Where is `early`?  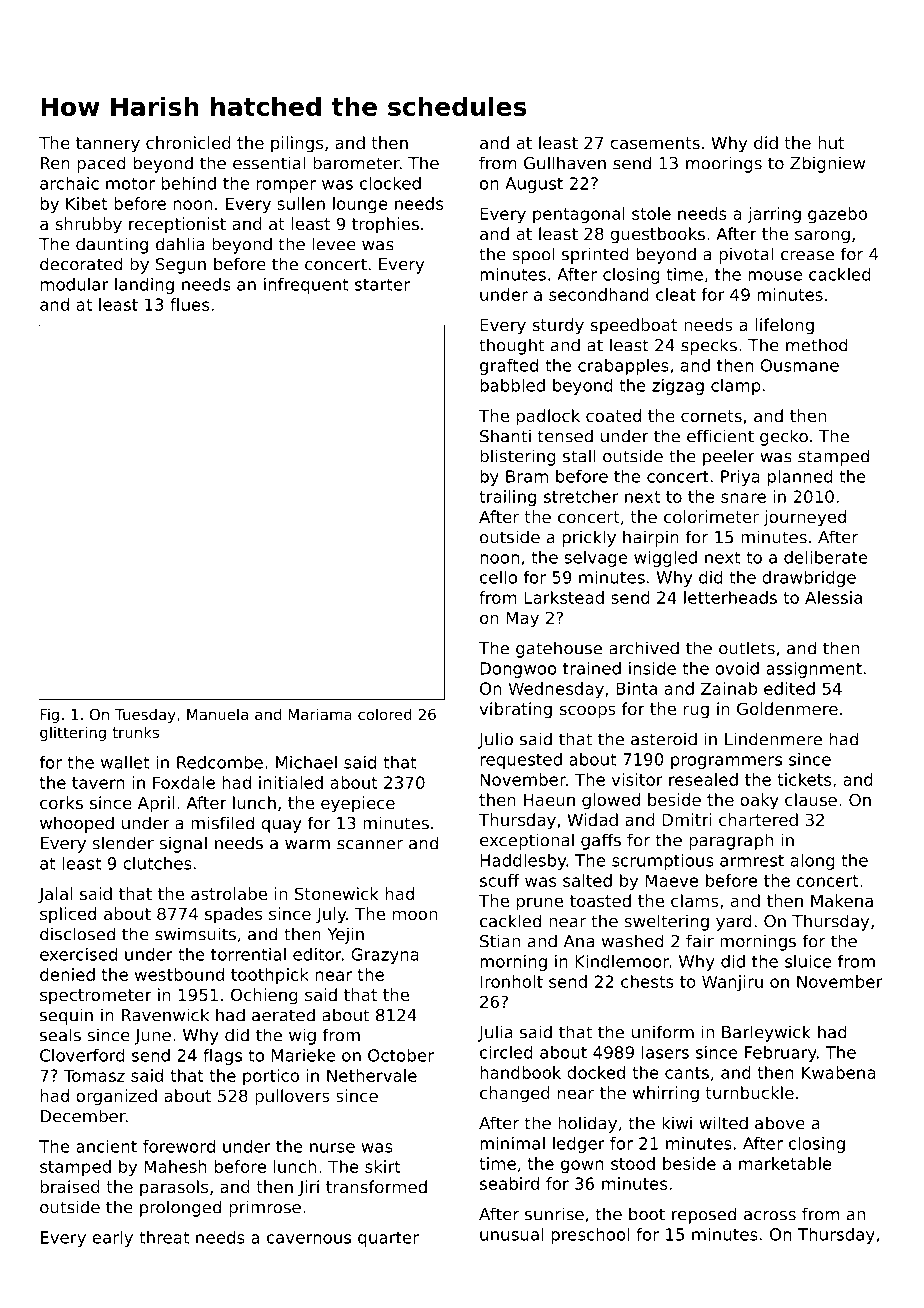 early is located at coordinates (112, 1239).
